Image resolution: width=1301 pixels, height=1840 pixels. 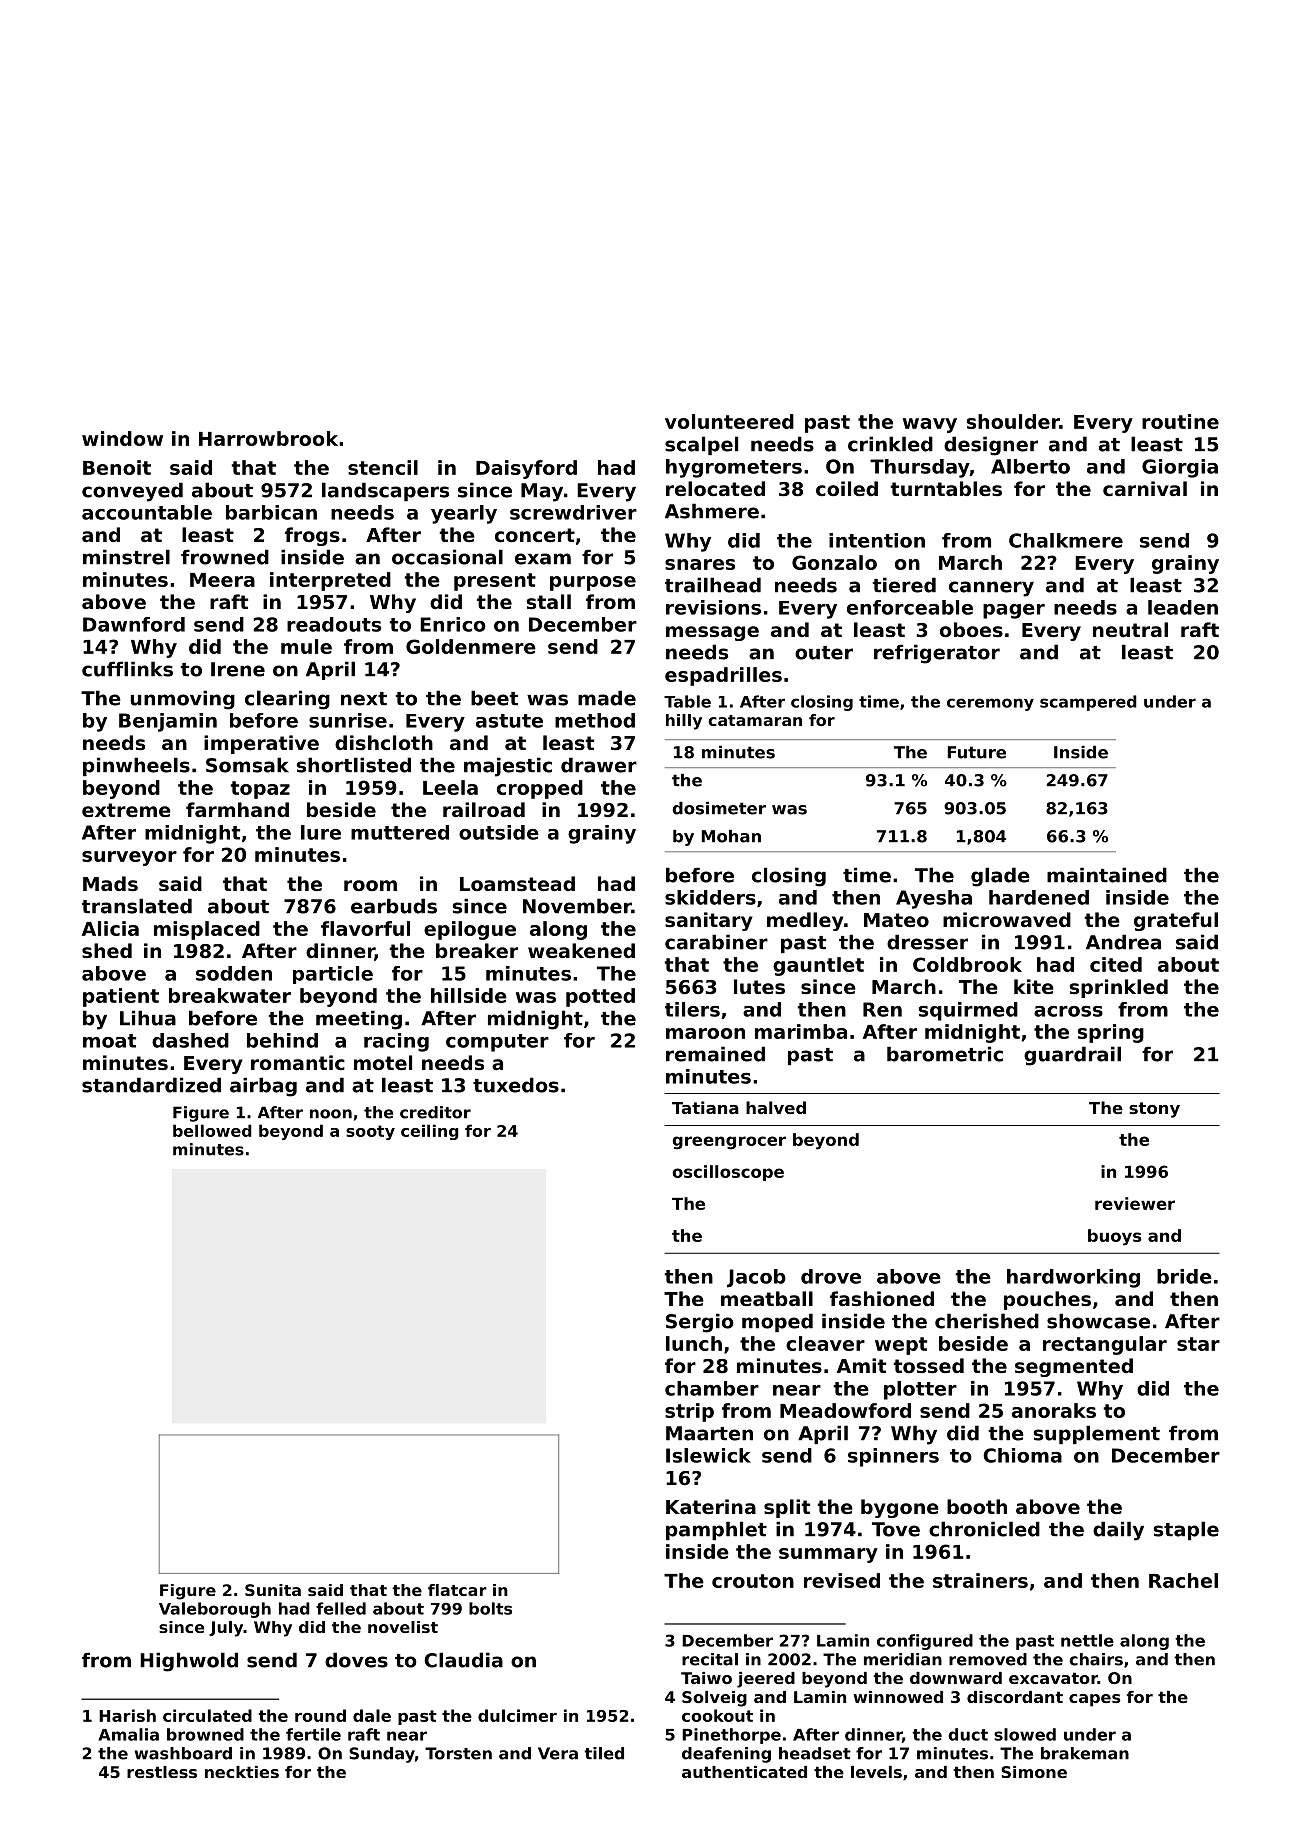 What do you see at coordinates (499, 832) in the screenshot?
I see `outside` at bounding box center [499, 832].
